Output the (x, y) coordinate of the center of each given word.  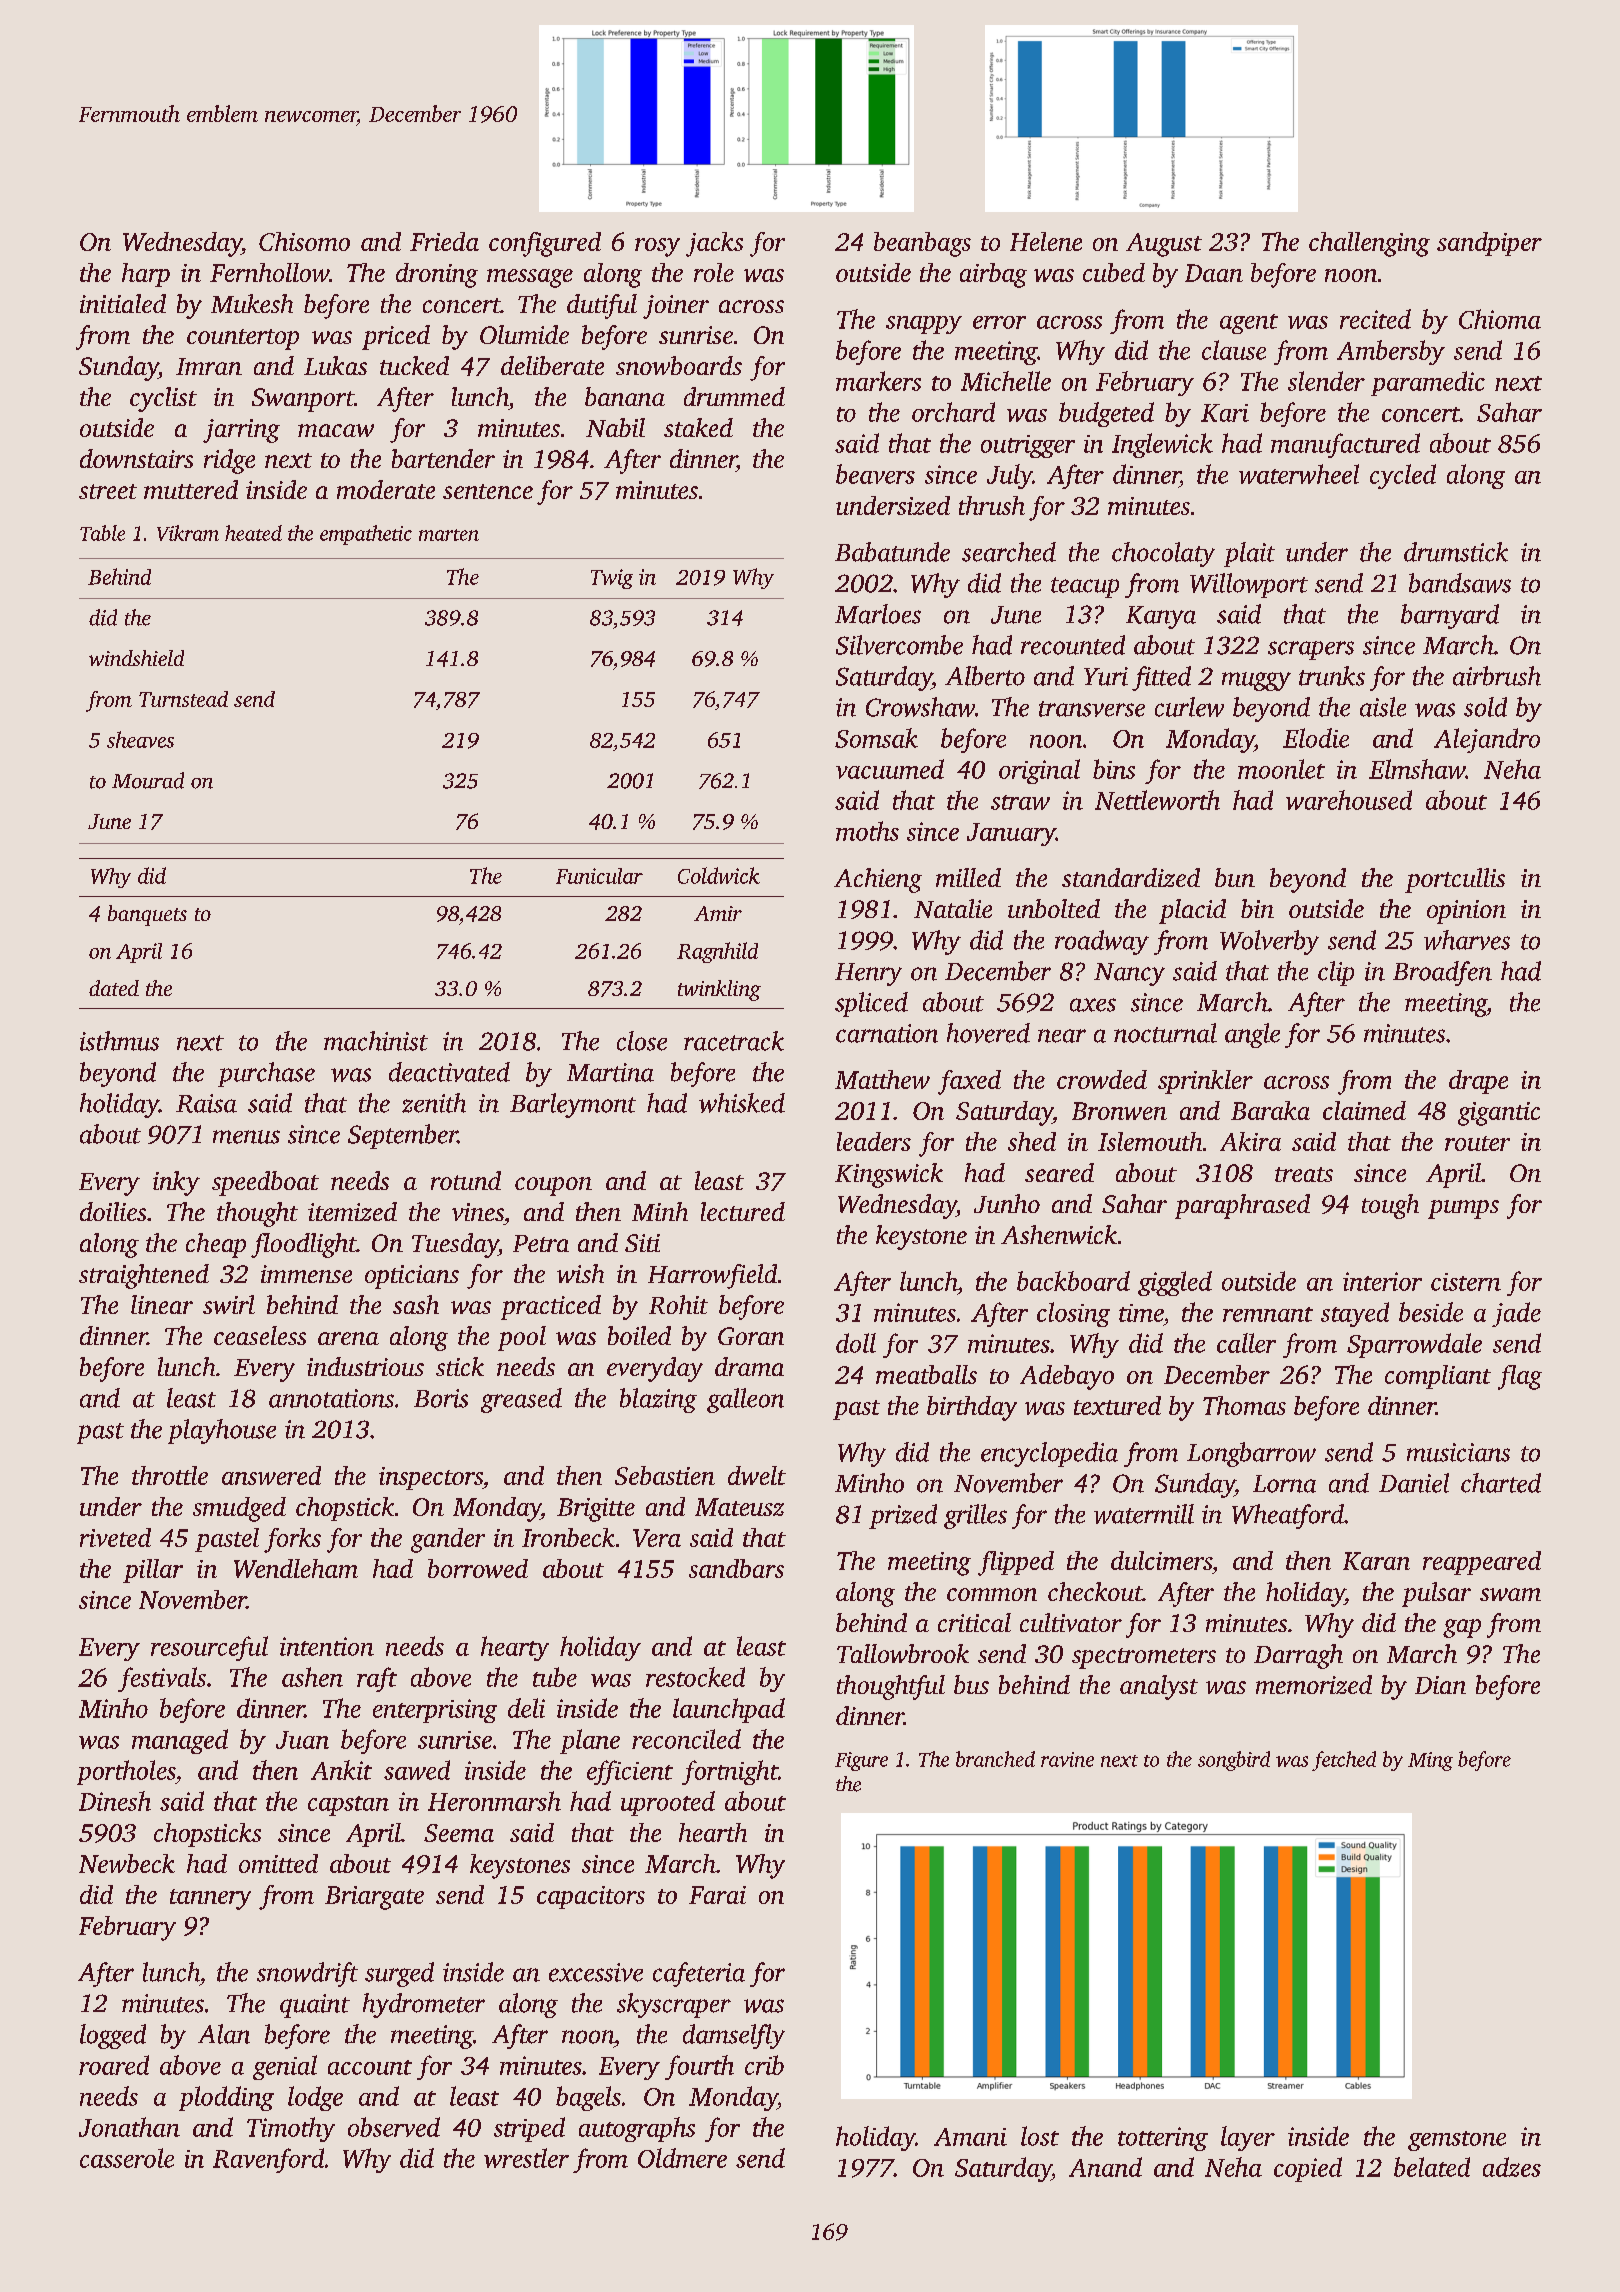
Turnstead (183, 699)
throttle (170, 1475)
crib (764, 2065)
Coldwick (719, 875)
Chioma (1500, 319)
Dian (1440, 1685)
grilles (975, 1516)
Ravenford (268, 2160)
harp (146, 275)
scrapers (1311, 650)
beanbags (922, 244)
